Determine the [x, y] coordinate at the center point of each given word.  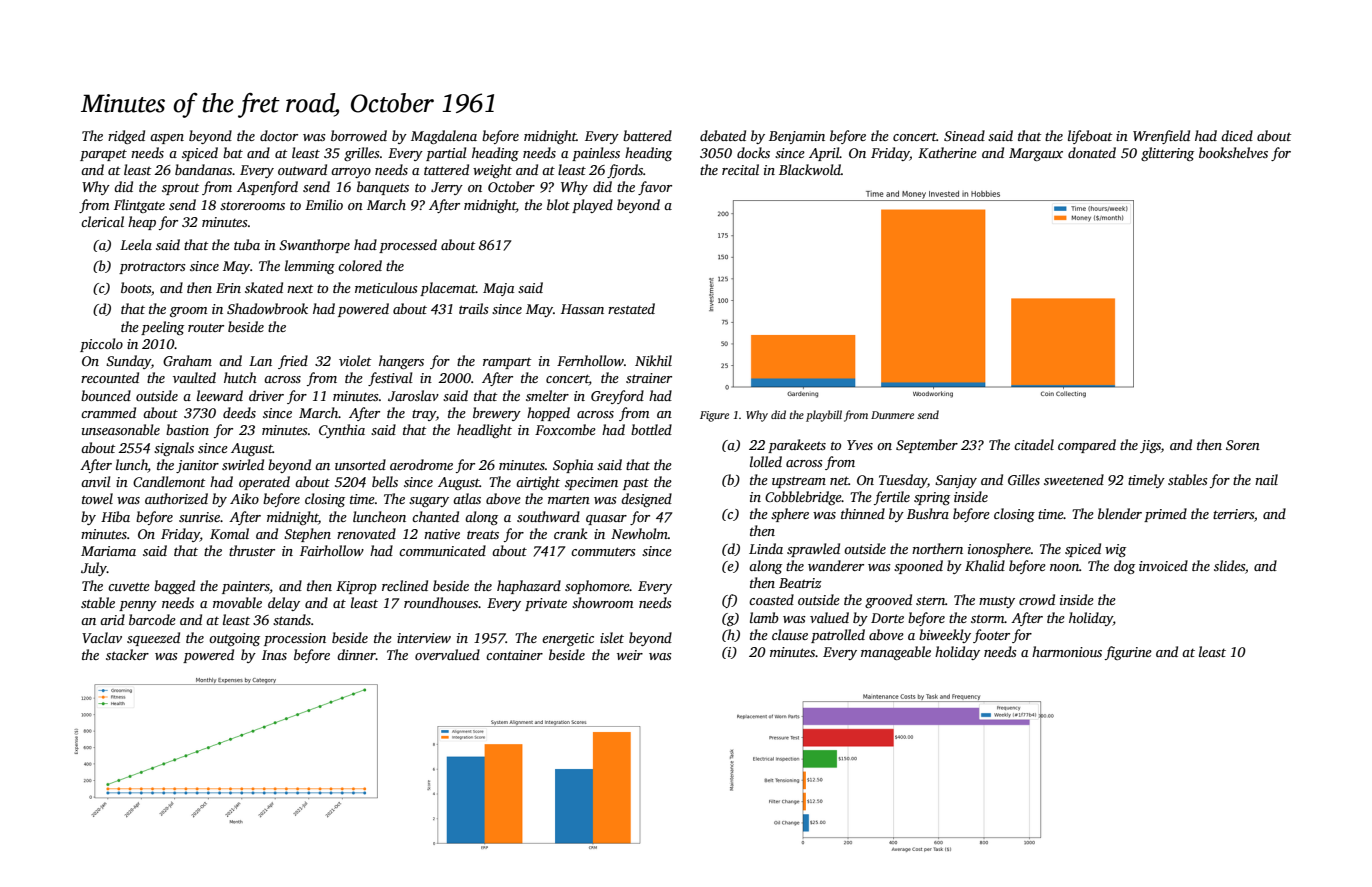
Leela [136, 244]
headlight [484, 431]
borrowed [359, 135]
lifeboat [1090, 137]
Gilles [1024, 479]
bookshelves [1233, 152]
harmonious [1067, 651]
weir [630, 655]
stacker [127, 654]
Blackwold [810, 169]
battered [647, 135]
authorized [176, 498]
